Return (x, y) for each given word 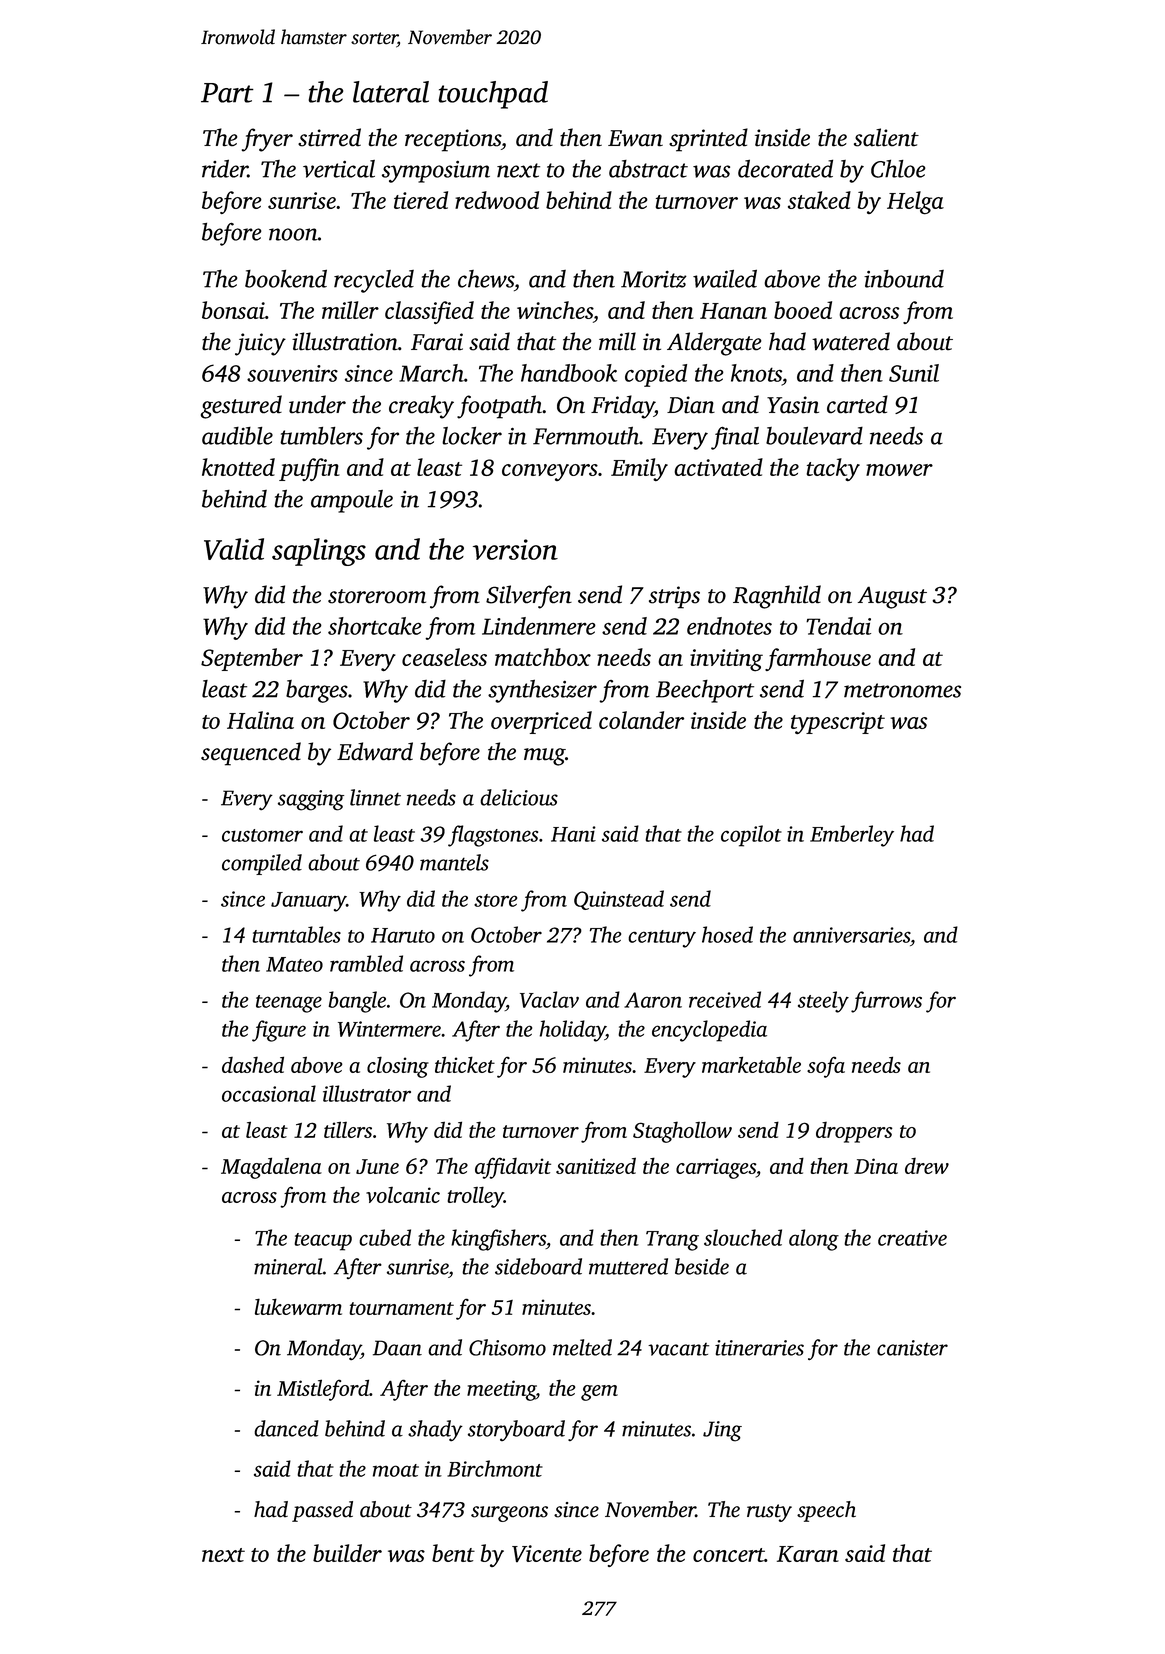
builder (347, 1553)
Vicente (547, 1553)
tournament (401, 1308)
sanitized (596, 1165)
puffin (309, 469)
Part (227, 93)
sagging (311, 800)
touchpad (493, 95)
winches (555, 310)
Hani (573, 834)
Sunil (914, 373)
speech (826, 1511)
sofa (826, 1067)
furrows (886, 1002)
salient (886, 137)
